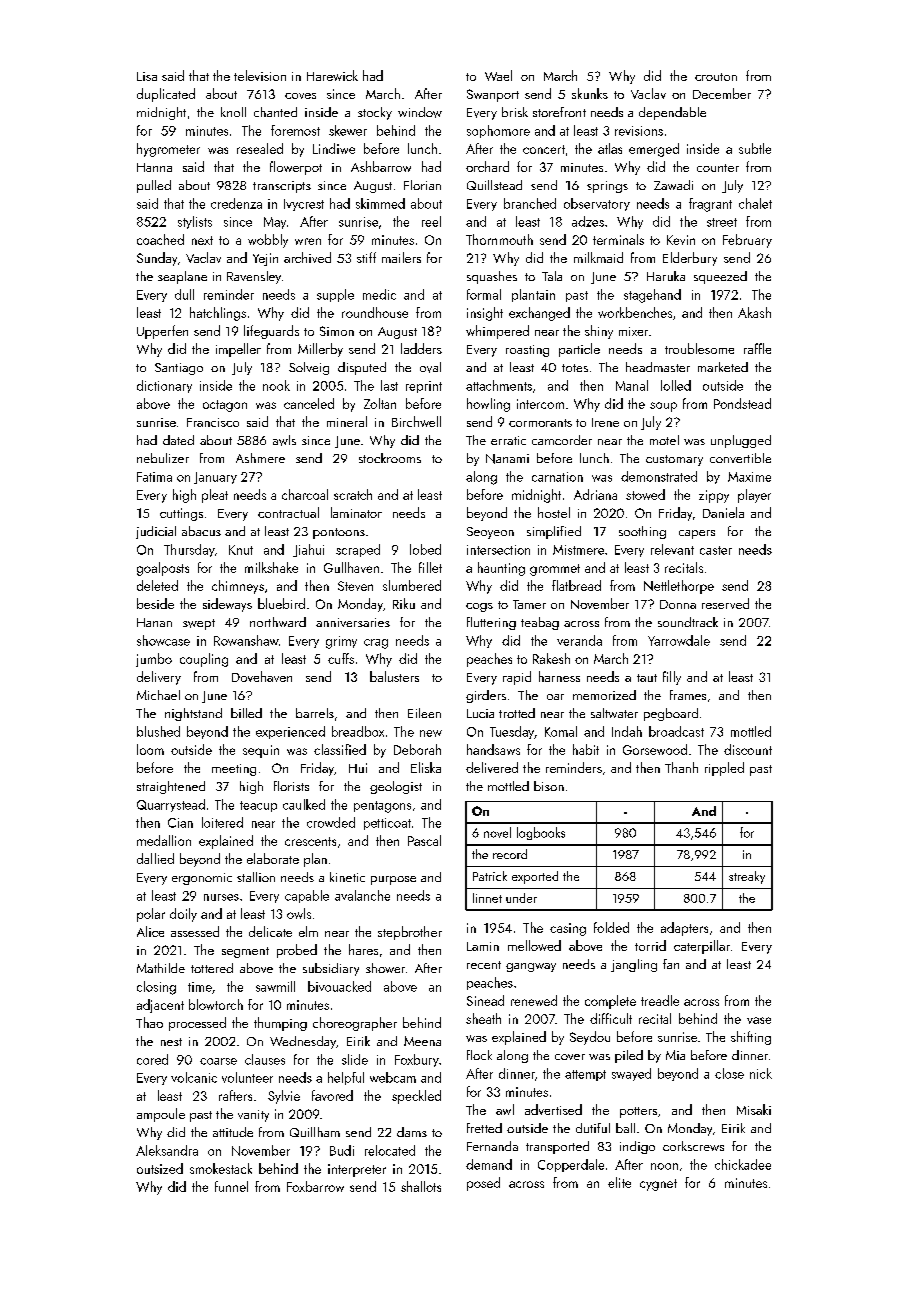 The height and width of the screenshot is (1316, 908). What do you see at coordinates (654, 150) in the screenshot?
I see `emerged` at bounding box center [654, 150].
